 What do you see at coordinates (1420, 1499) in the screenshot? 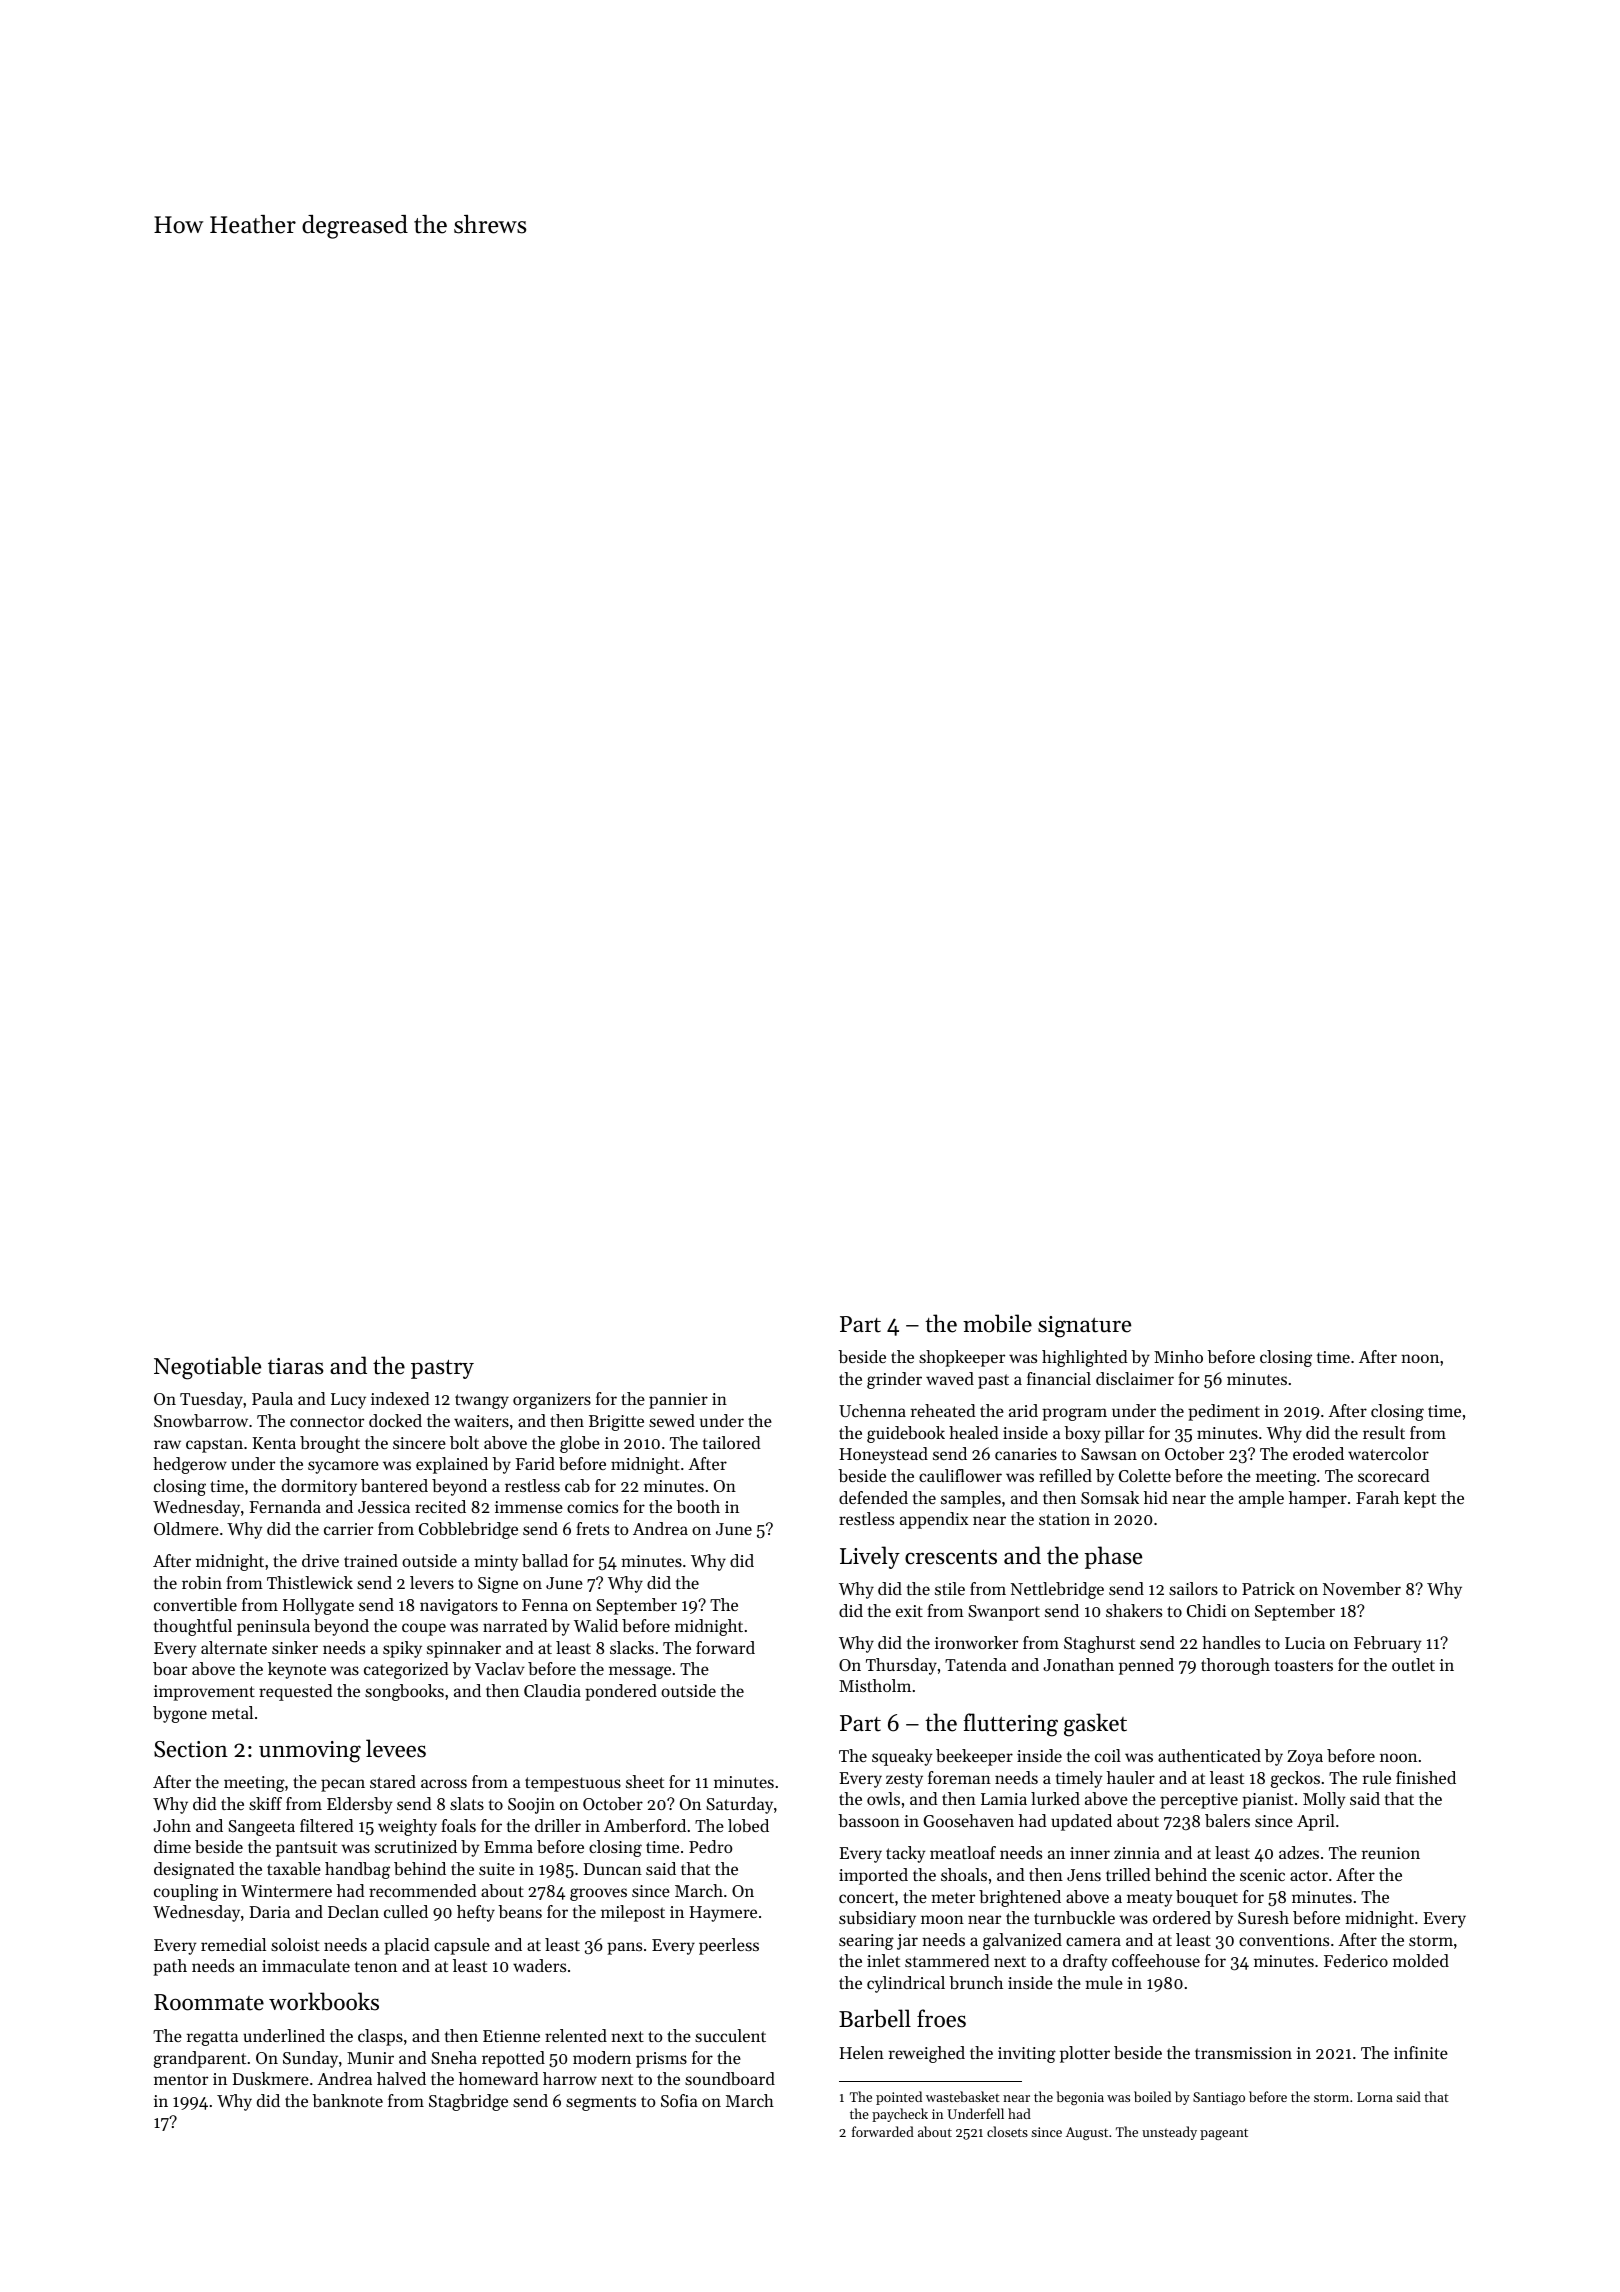
I see `kept` at bounding box center [1420, 1499].
